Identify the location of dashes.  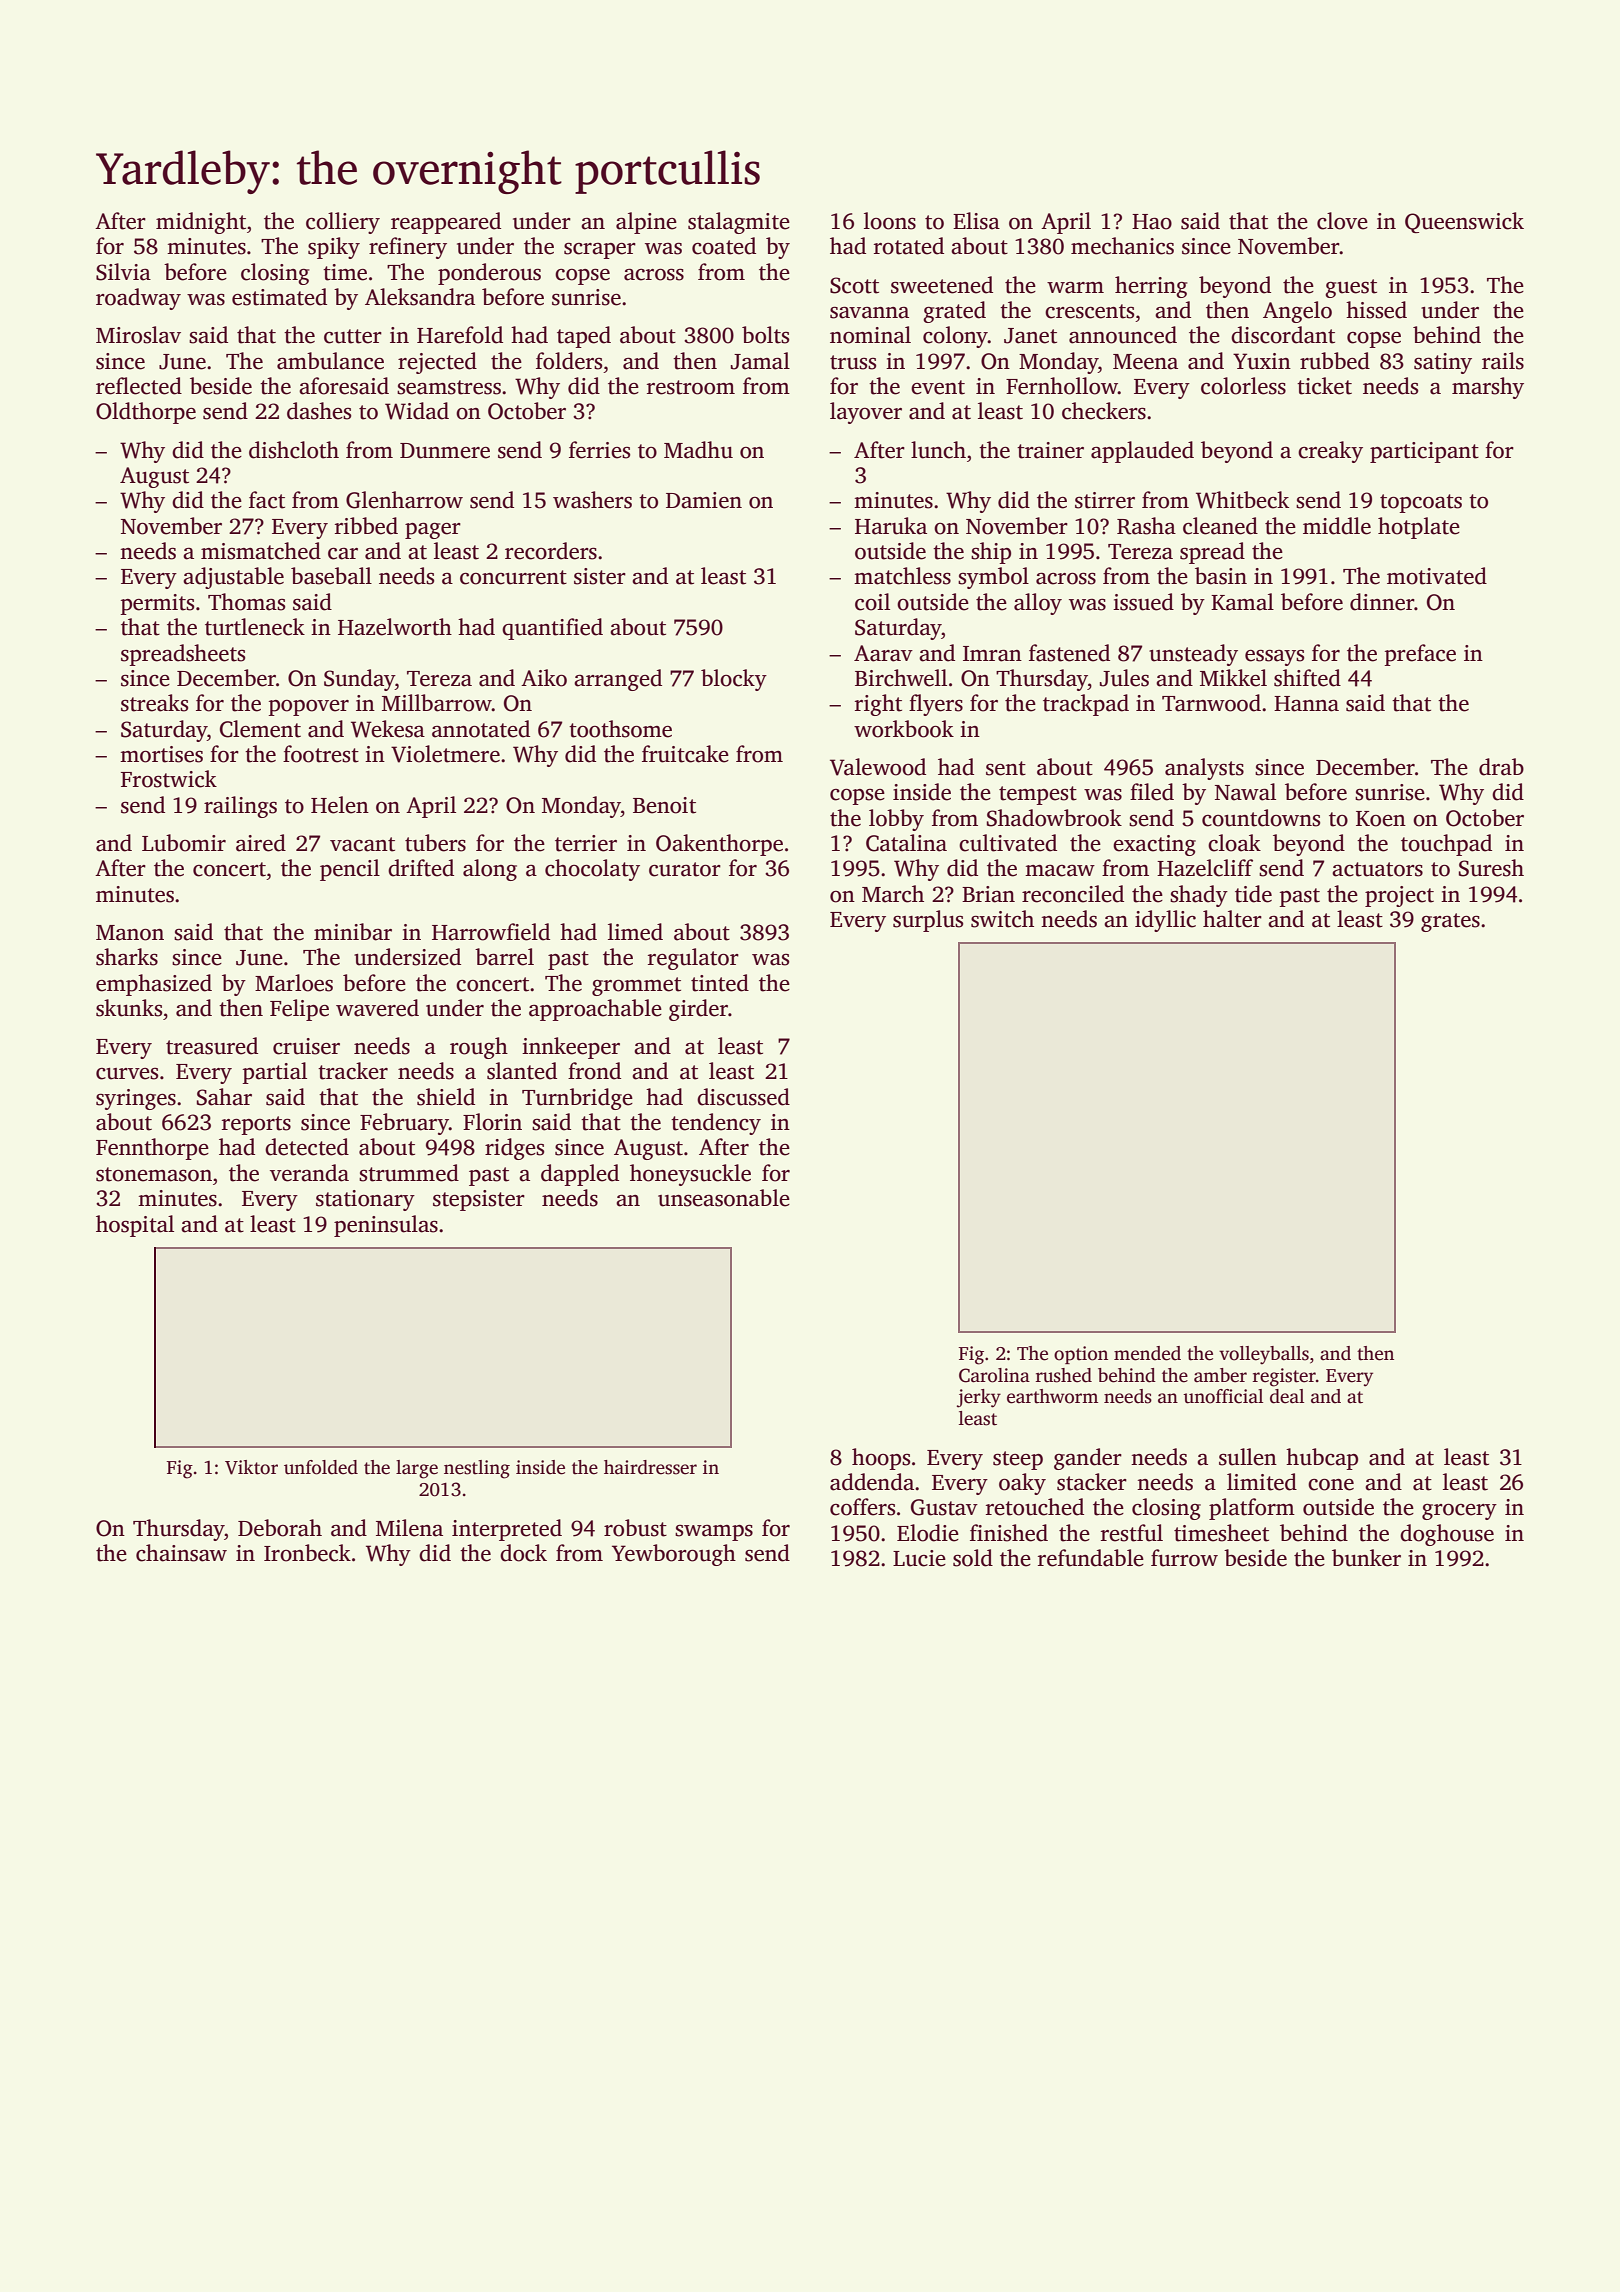
(319, 411).
